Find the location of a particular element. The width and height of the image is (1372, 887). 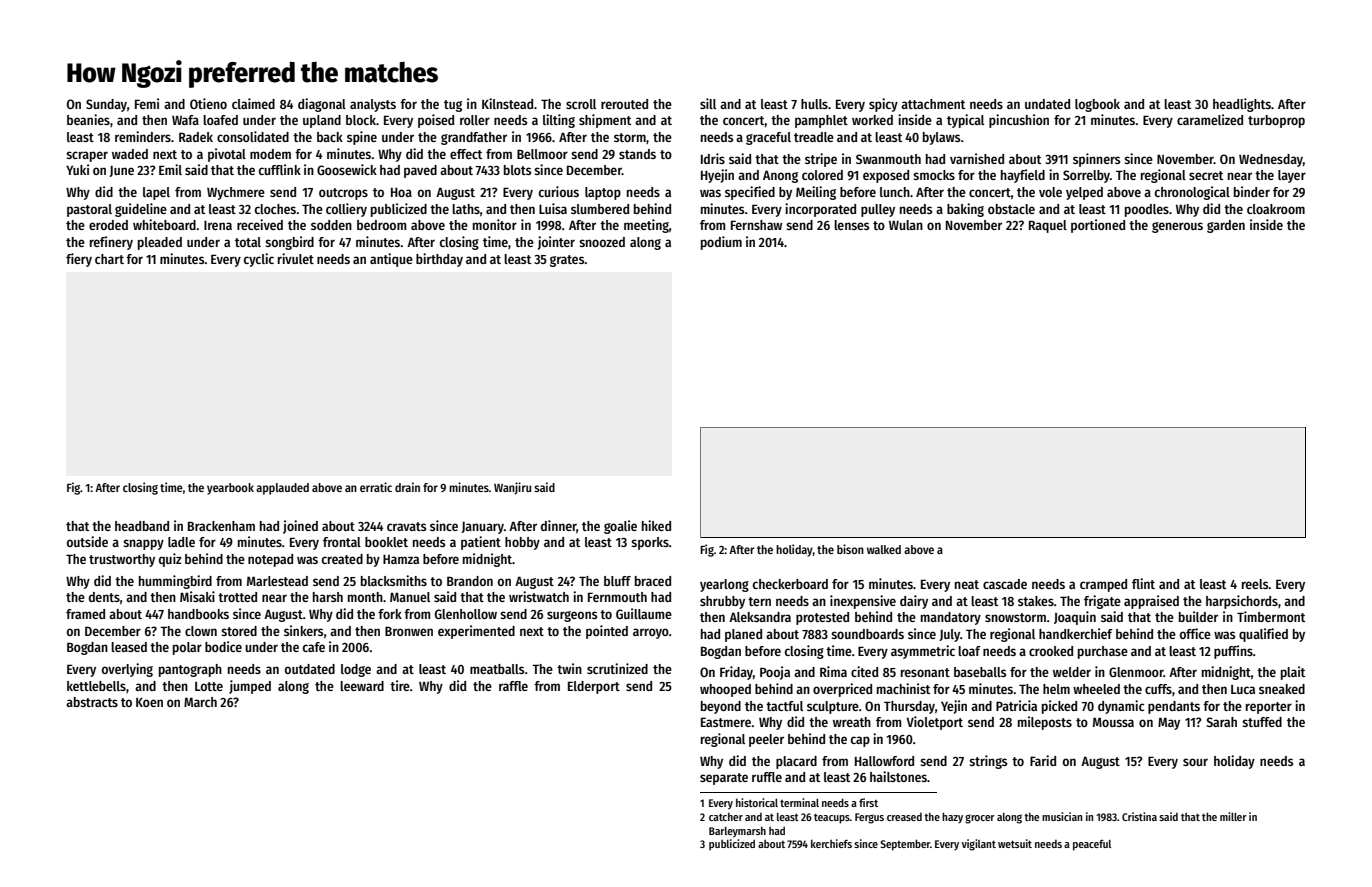

fiery is located at coordinates (79, 260).
